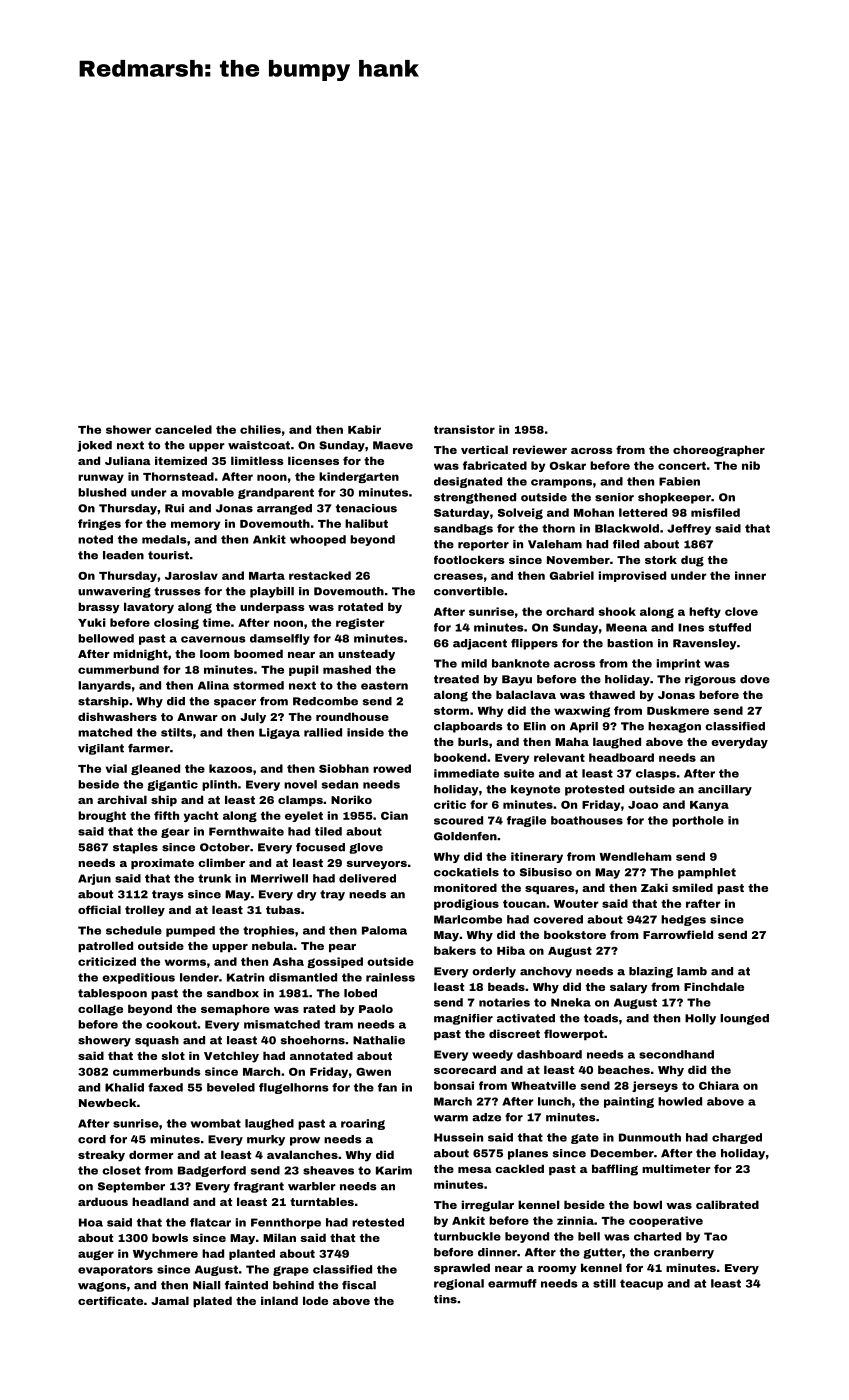  What do you see at coordinates (445, 1299) in the image?
I see `tins` at bounding box center [445, 1299].
